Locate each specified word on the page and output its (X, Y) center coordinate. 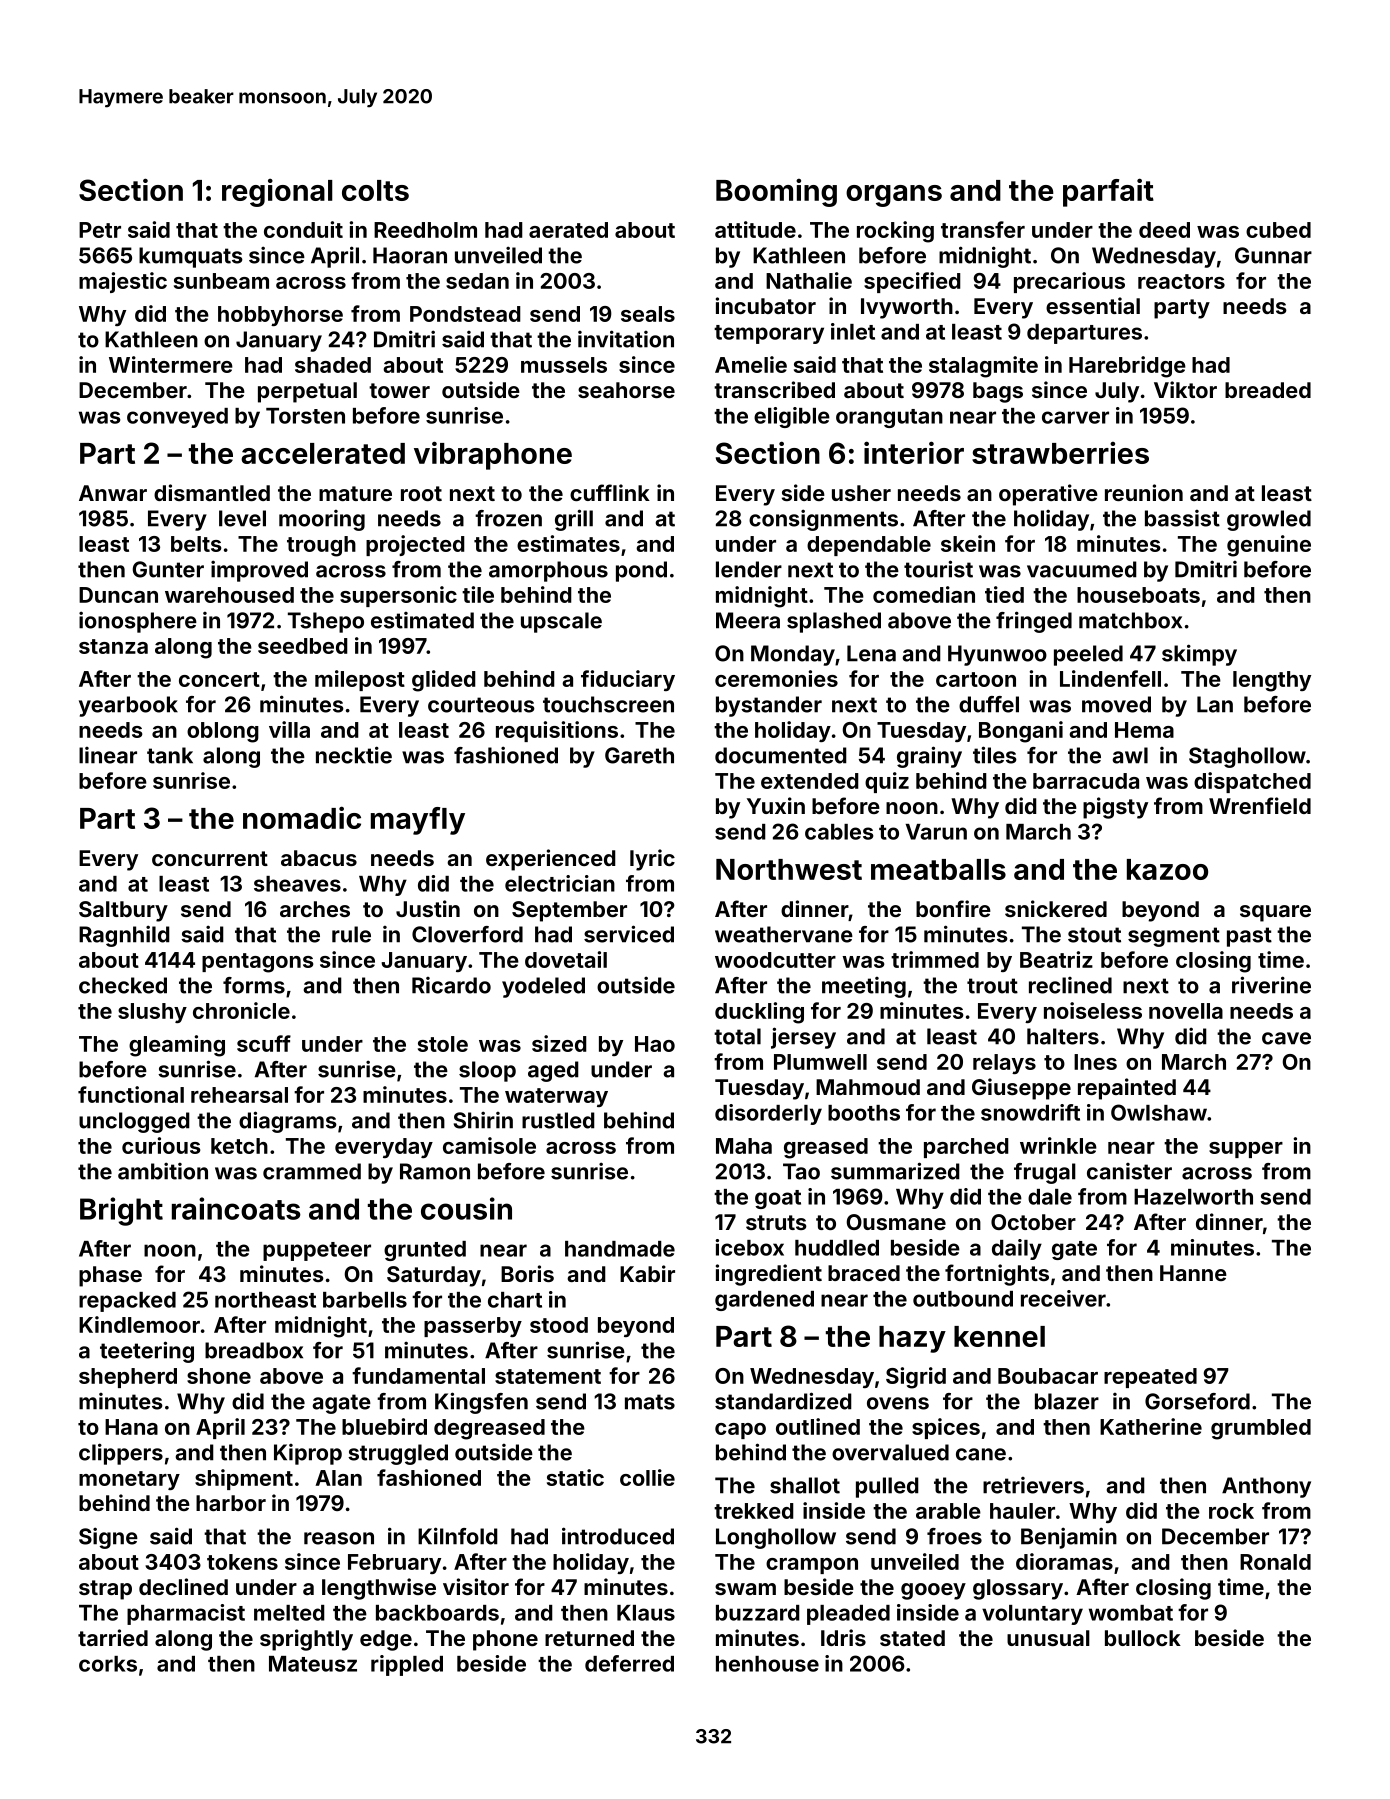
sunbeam (221, 281)
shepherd (128, 1378)
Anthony (1266, 1487)
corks (108, 1664)
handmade (620, 1249)
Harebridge (1127, 367)
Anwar (113, 493)
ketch (239, 1146)
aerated (568, 230)
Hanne (1193, 1273)
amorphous (548, 571)
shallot (805, 1485)
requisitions (557, 731)
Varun (936, 832)
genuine (1269, 546)
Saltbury (123, 911)
